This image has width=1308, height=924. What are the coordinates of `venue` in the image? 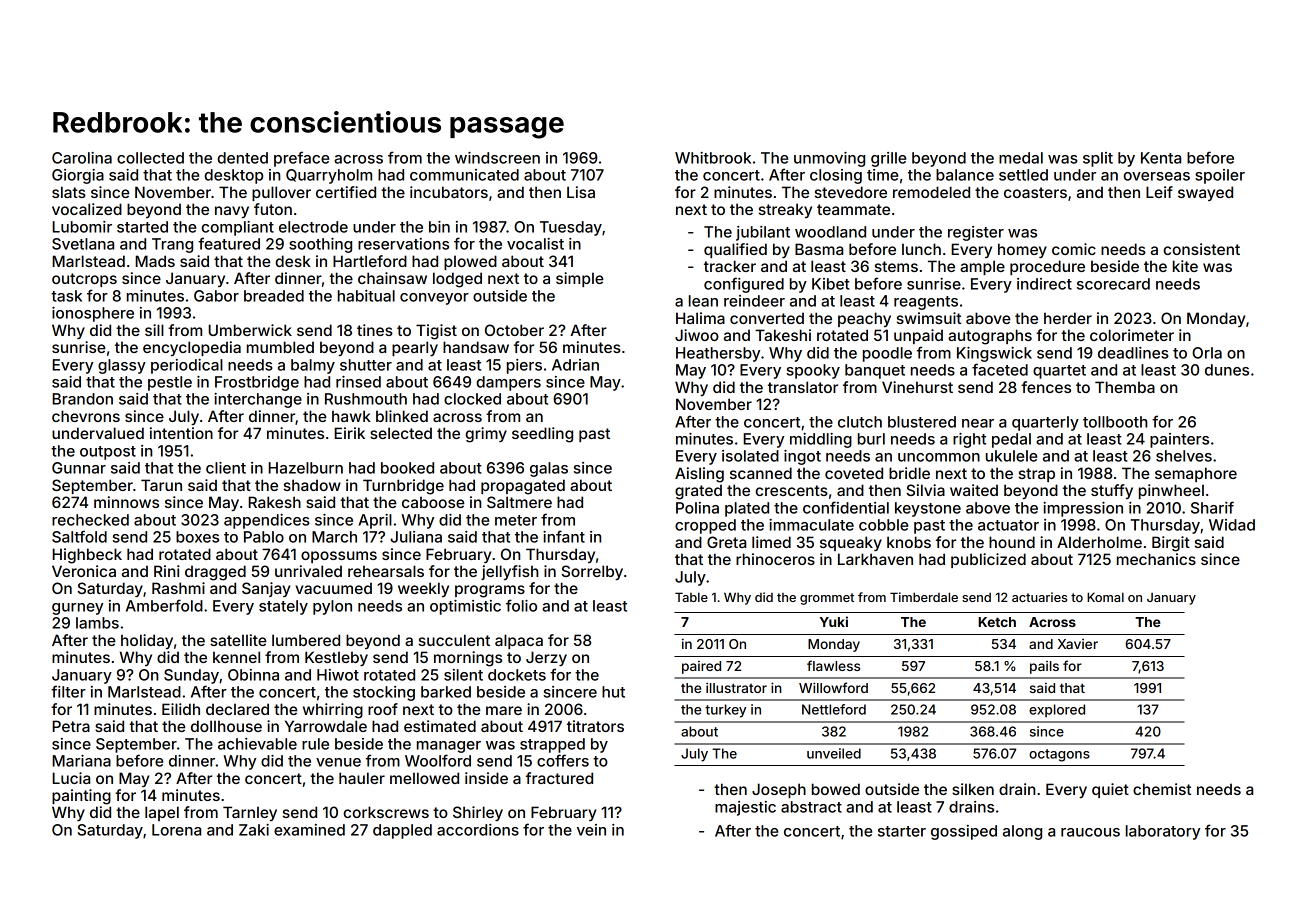 It's located at (338, 762).
